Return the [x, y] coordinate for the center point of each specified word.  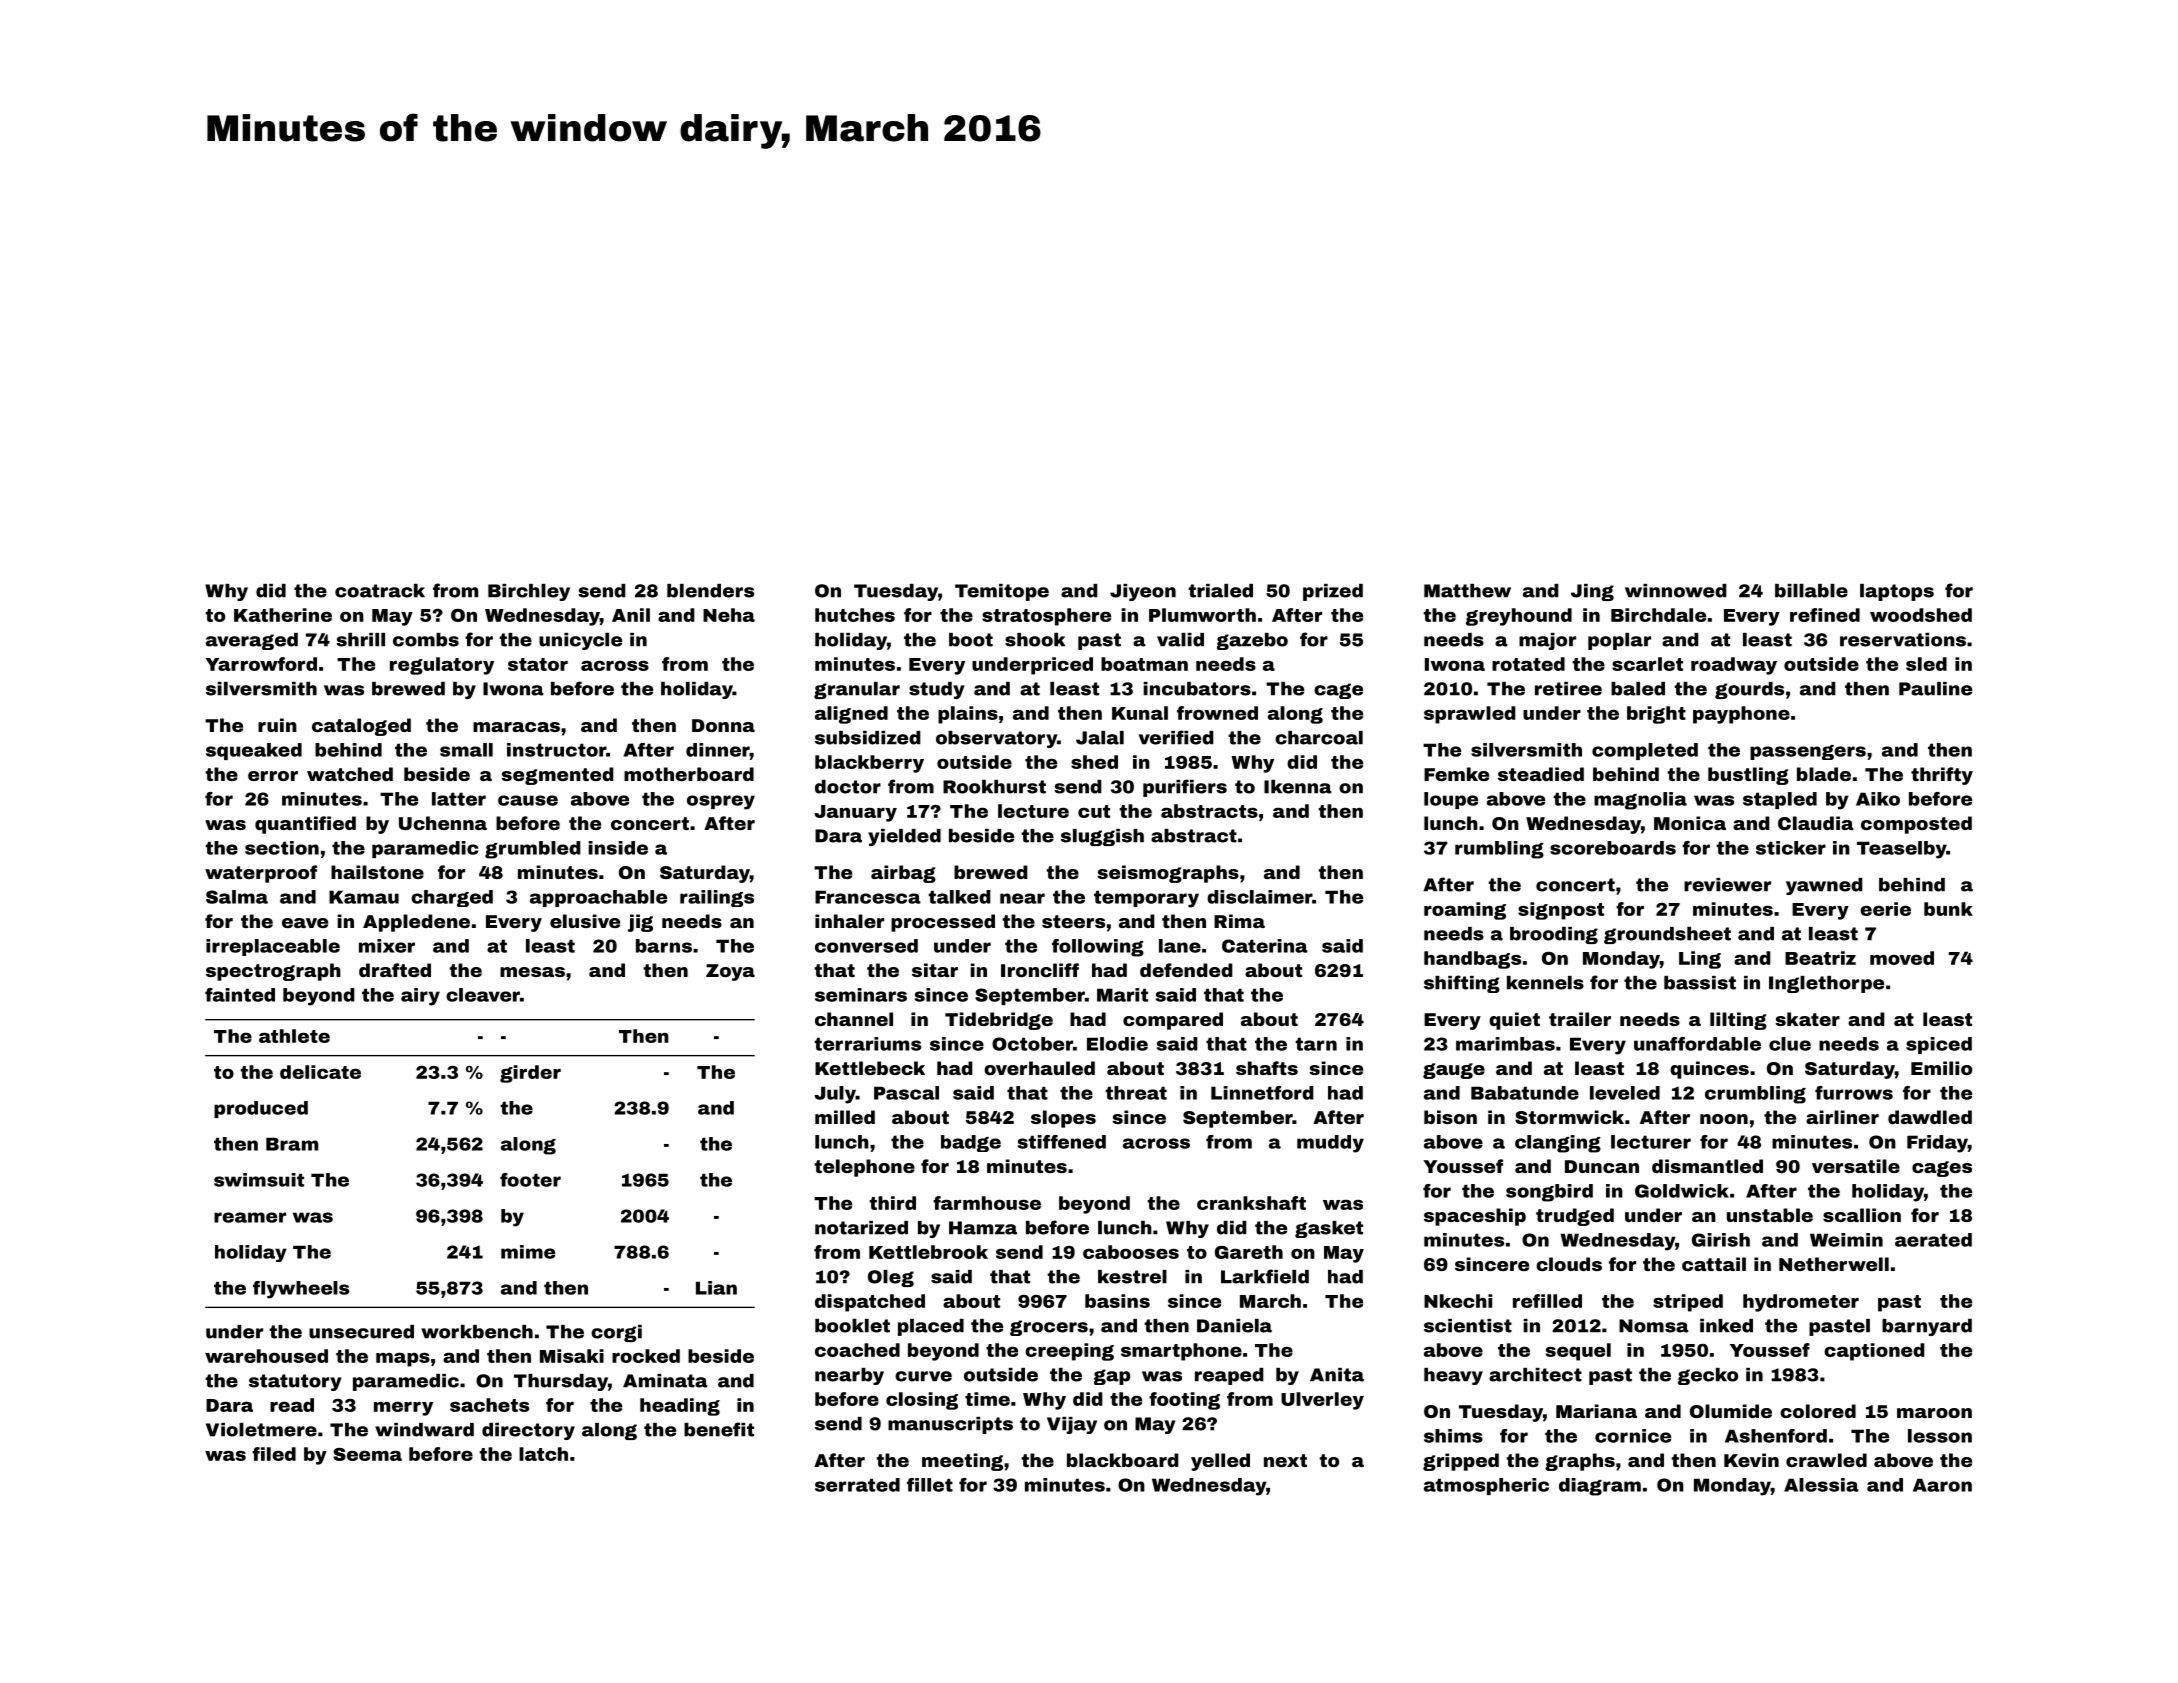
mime [528, 1252]
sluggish [1102, 837]
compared [1173, 1021]
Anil [631, 615]
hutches [855, 615]
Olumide [1731, 1411]
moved [1902, 958]
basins [1117, 1301]
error [273, 776]
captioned [1874, 1352]
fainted [240, 995]
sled [1926, 664]
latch [543, 1454]
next [1285, 1460]
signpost [1561, 911]
